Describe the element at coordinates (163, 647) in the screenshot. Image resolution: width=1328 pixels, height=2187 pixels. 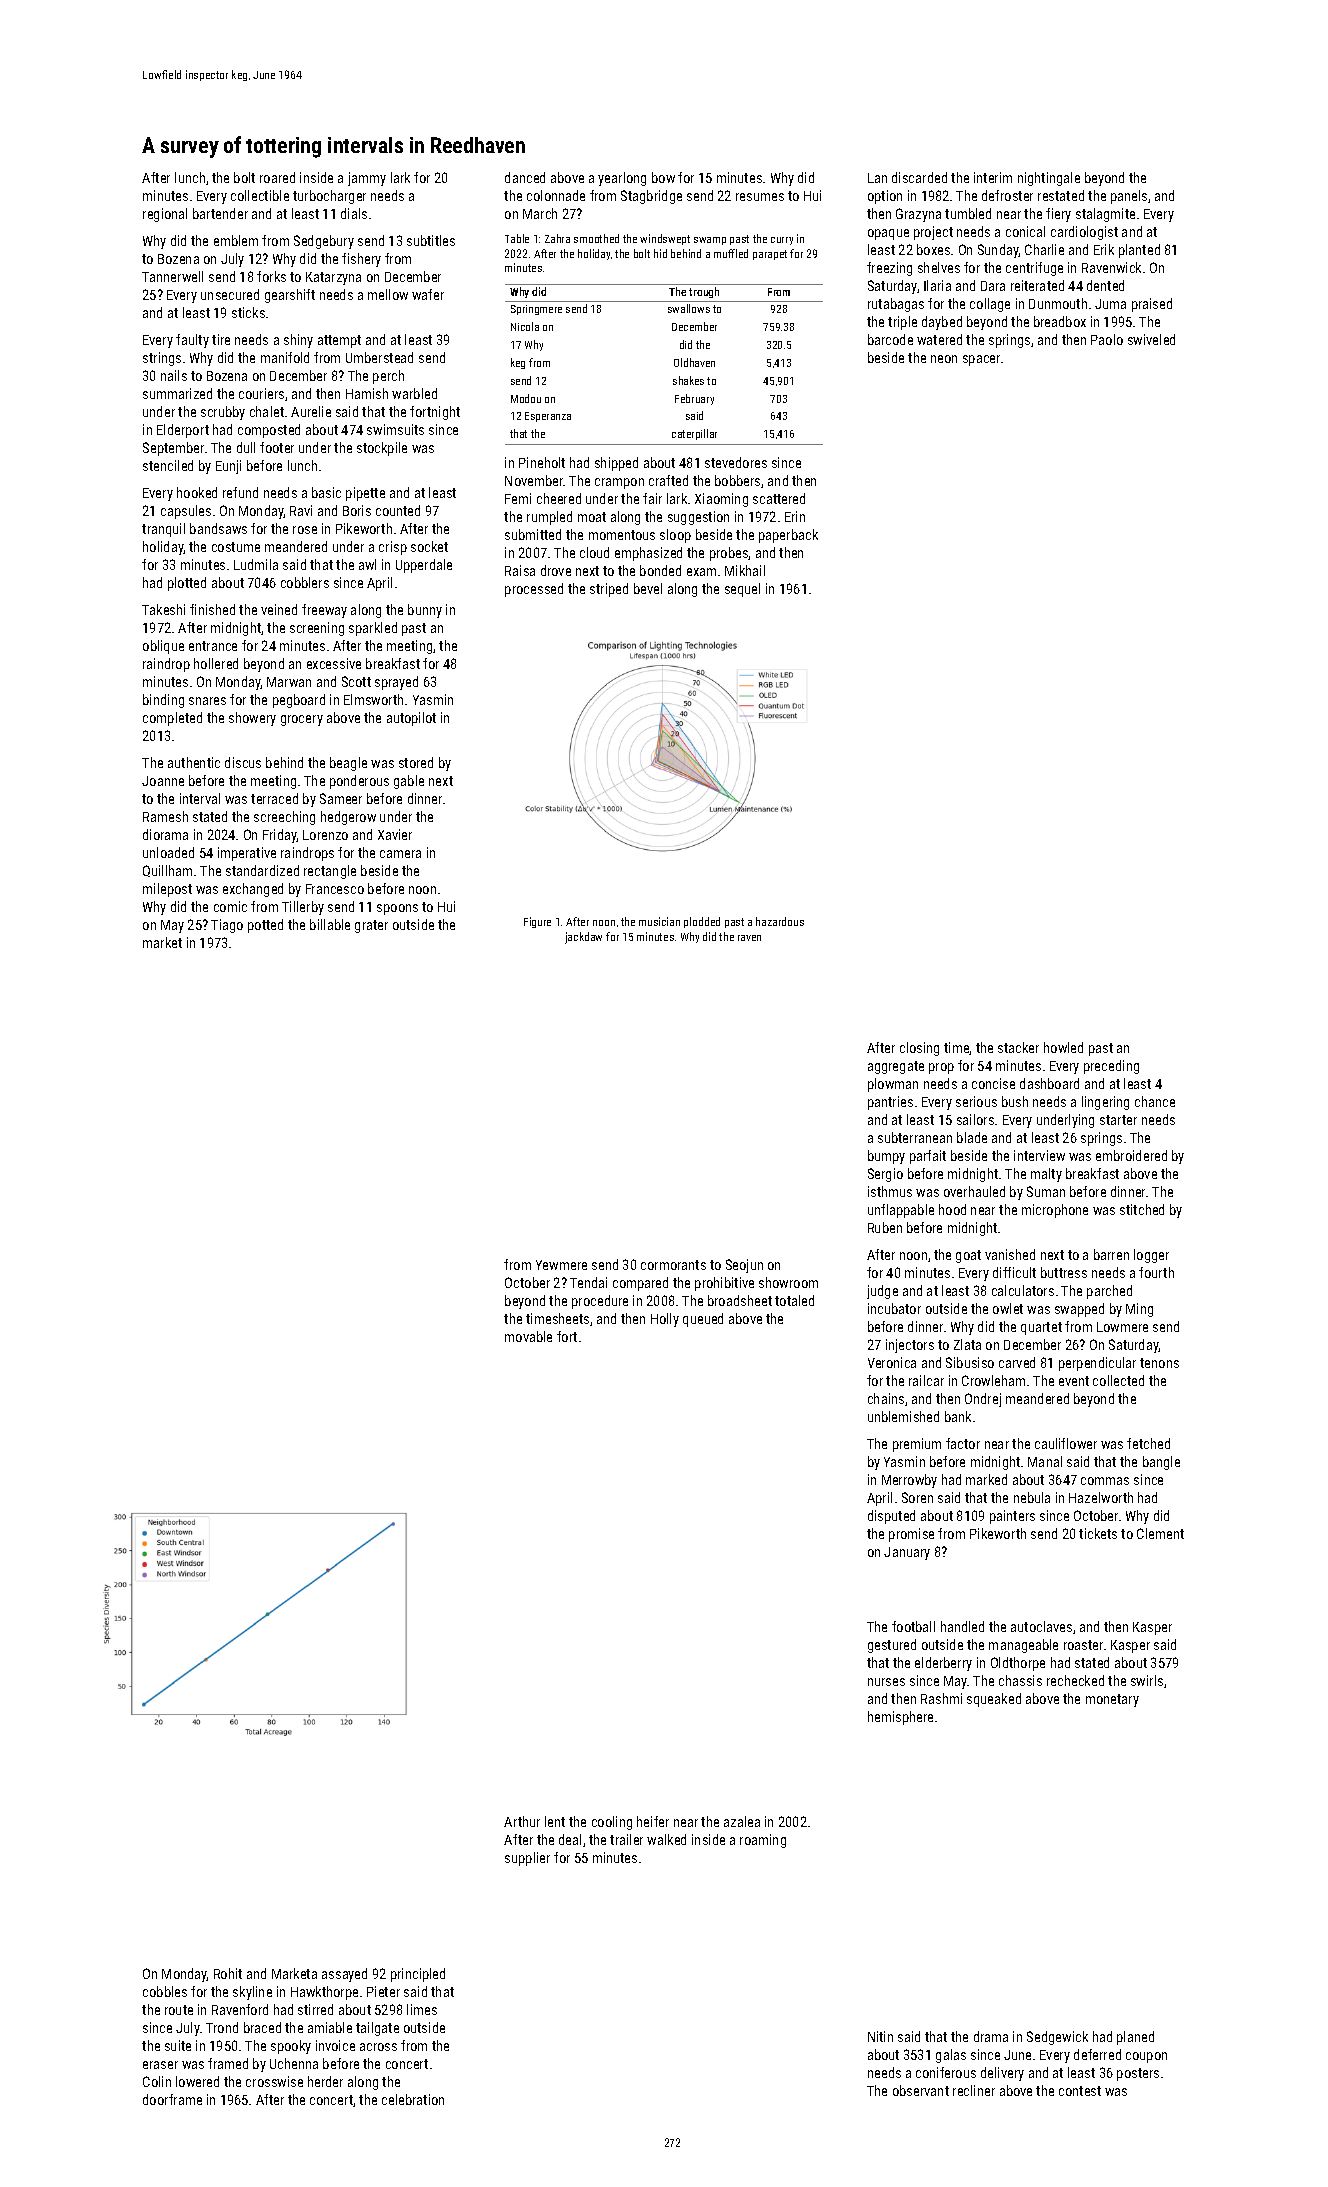
I see `oblique` at that location.
